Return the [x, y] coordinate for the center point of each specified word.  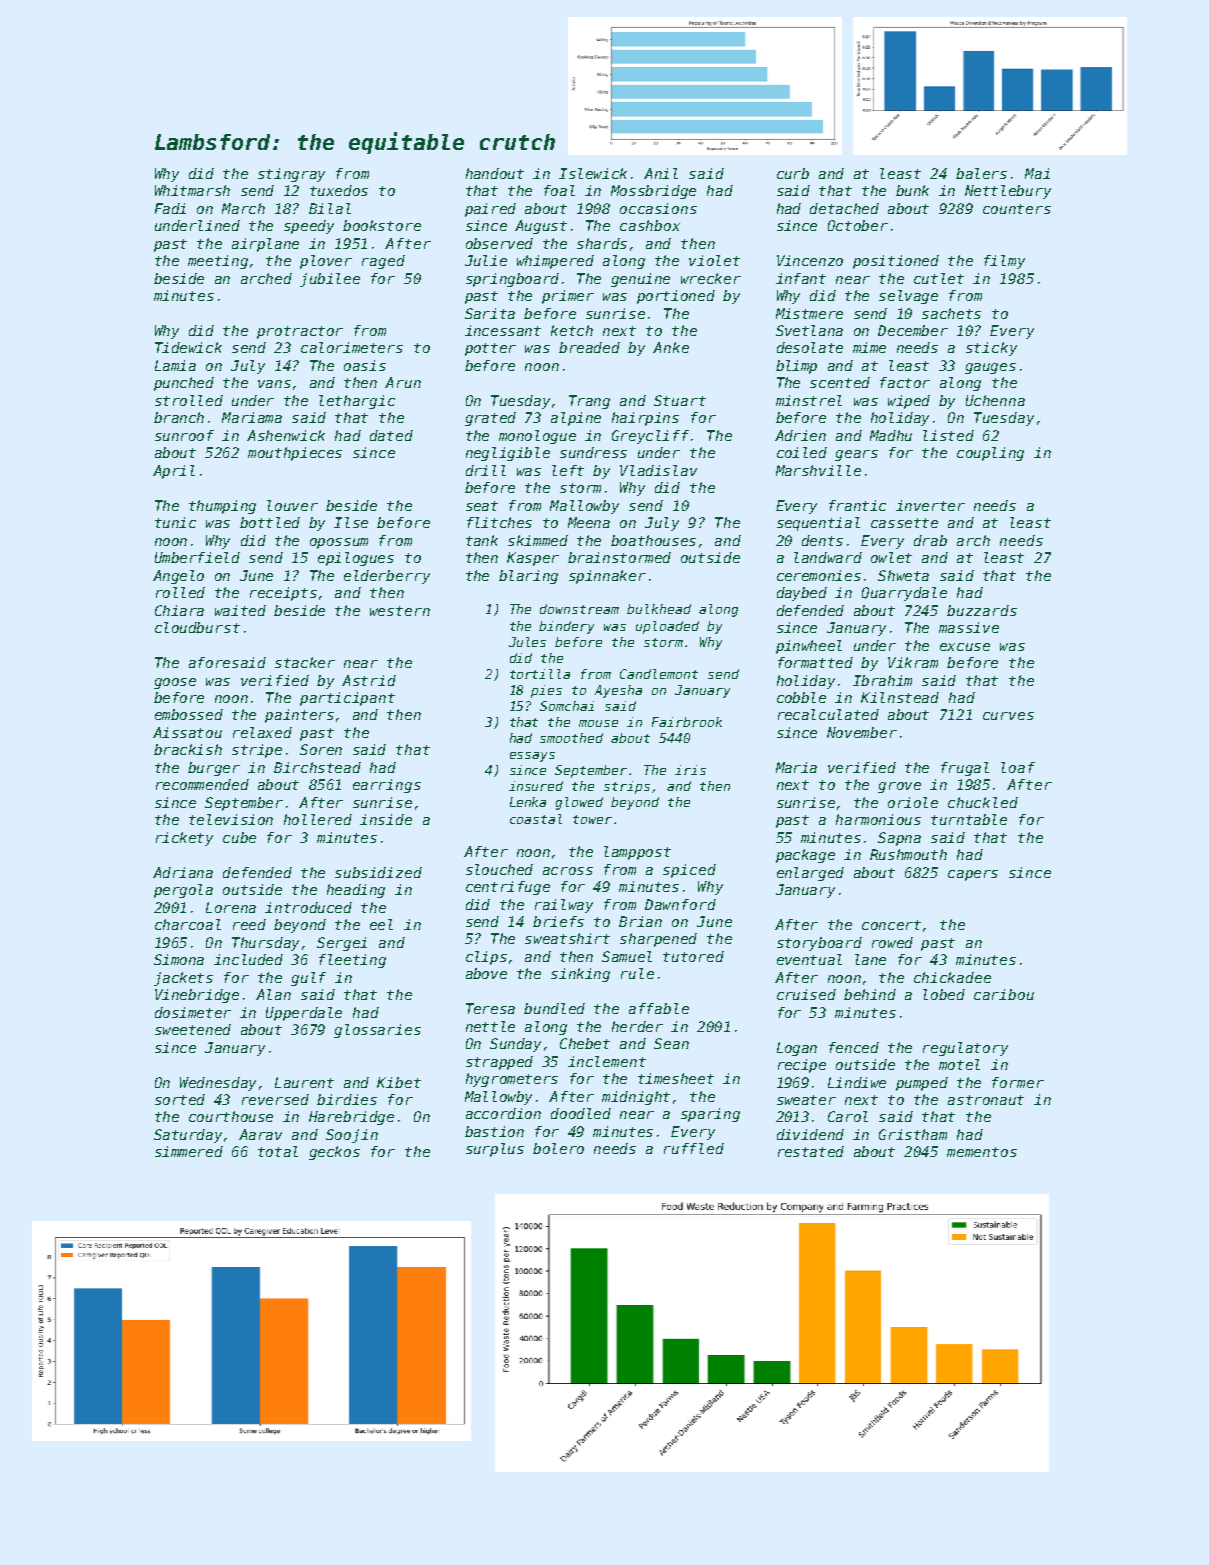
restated [811, 1151]
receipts [283, 594]
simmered [189, 1151]
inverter [930, 505]
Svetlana [809, 330]
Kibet [399, 1082]
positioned [896, 262]
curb [793, 173]
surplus [495, 1150]
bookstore [382, 225]
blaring [528, 577]
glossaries [377, 1031]
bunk [912, 190]
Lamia [175, 365]
